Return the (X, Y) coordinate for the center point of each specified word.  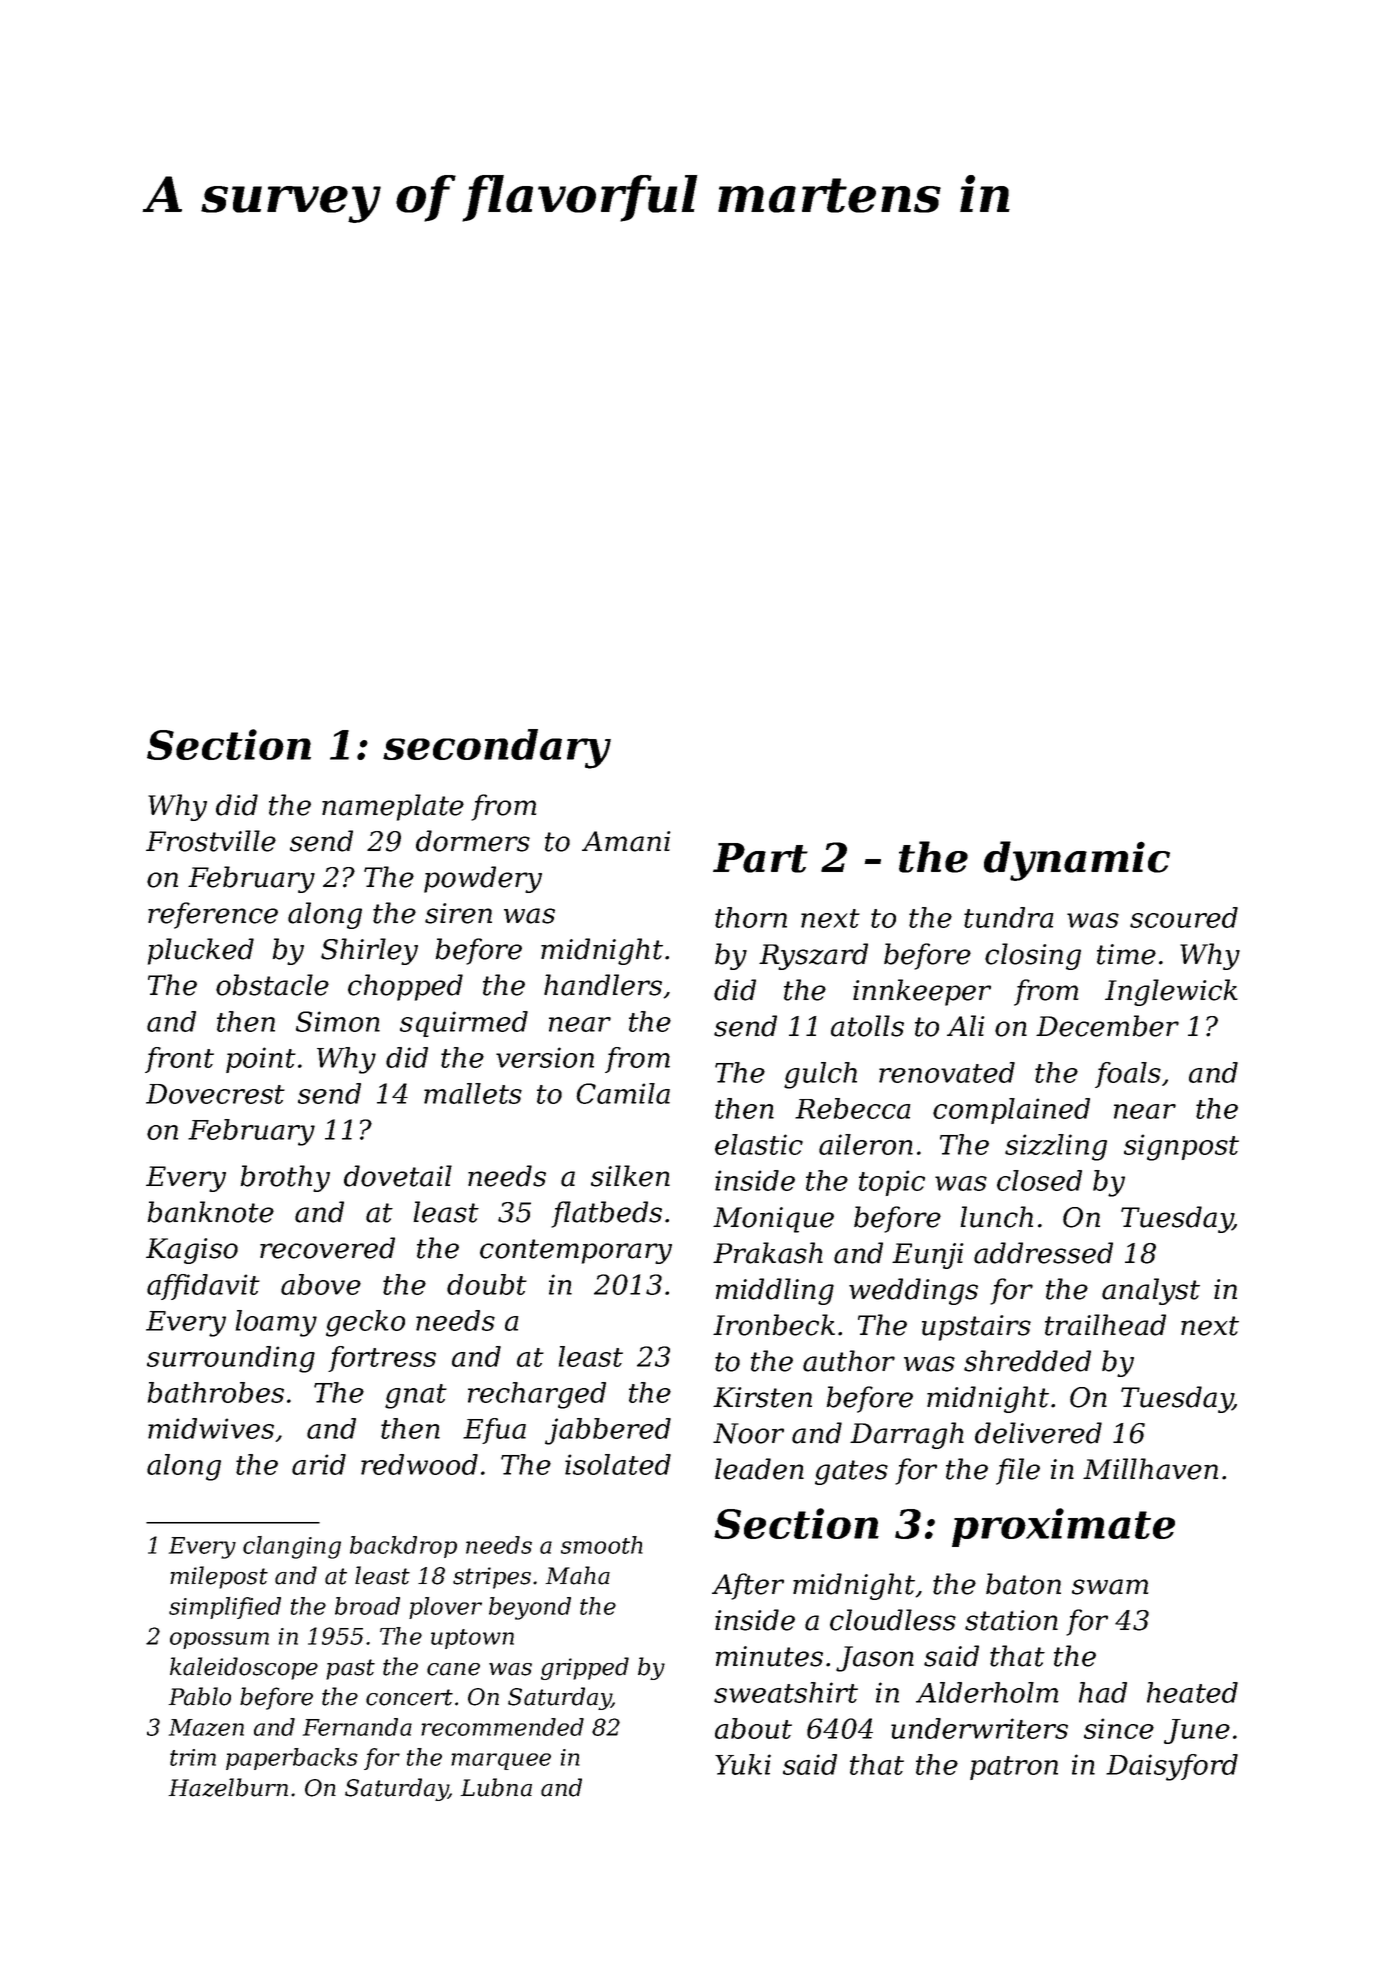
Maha (578, 1575)
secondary (497, 749)
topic (892, 1183)
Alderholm (987, 1692)
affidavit (203, 1287)
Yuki (743, 1764)
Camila (623, 1093)
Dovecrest (215, 1094)
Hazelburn (228, 1787)
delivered (1038, 1433)
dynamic (1077, 861)
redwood (419, 1464)
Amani (626, 841)
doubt (487, 1284)
